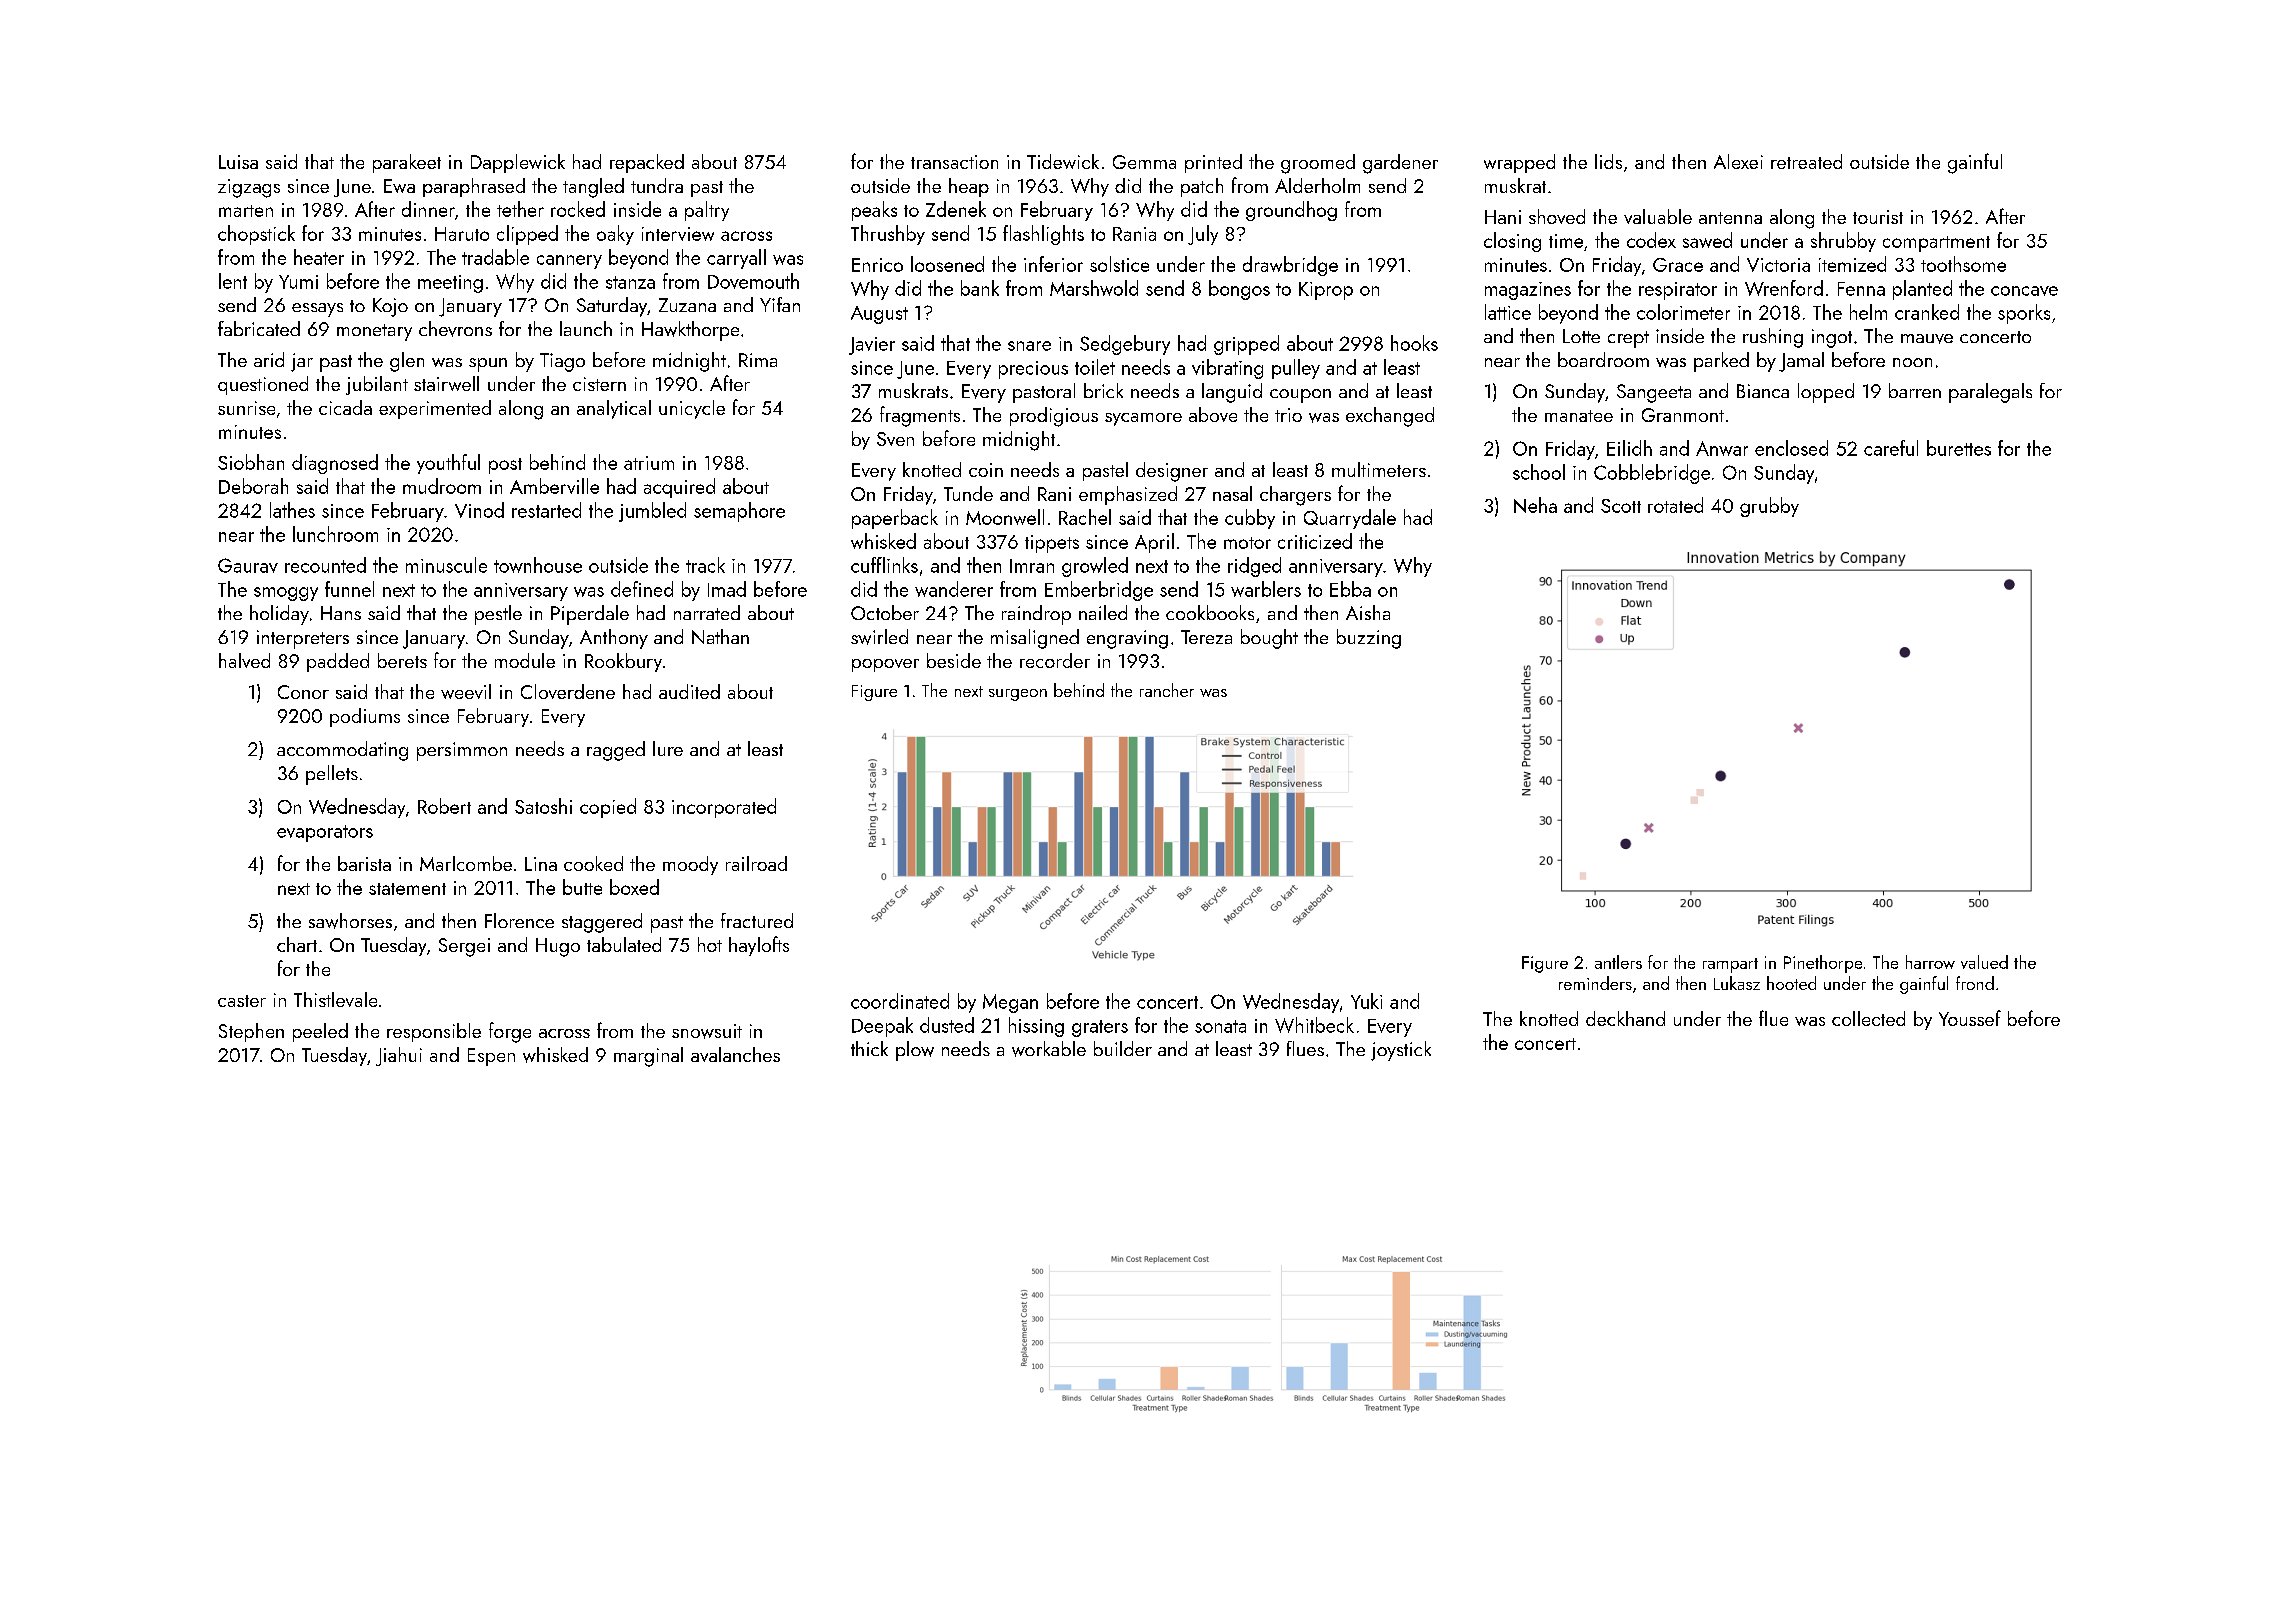 The image size is (2292, 1620). Describe the element at coordinates (1035, 639) in the screenshot. I see `misaligned` at that location.
